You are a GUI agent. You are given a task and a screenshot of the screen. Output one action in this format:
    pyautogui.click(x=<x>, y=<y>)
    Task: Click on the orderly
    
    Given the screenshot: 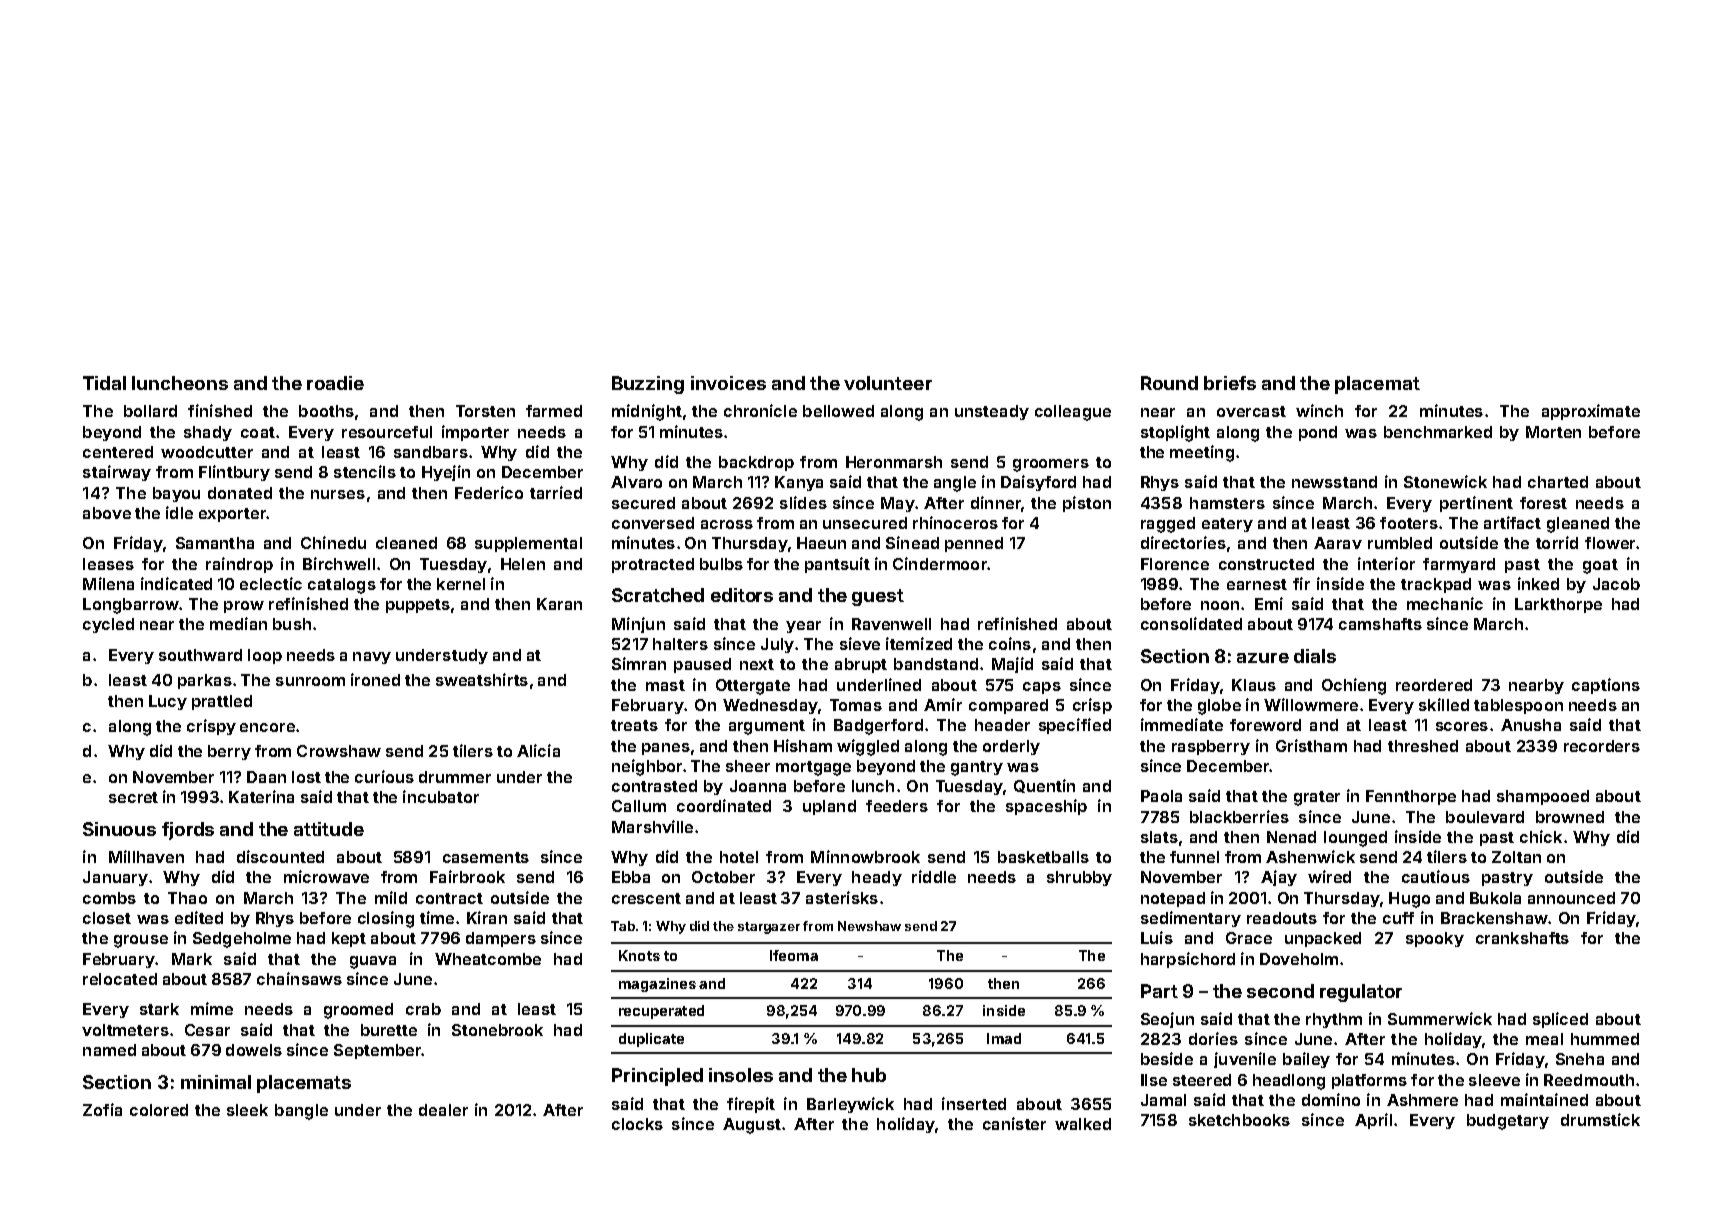 What is the action you would take?
    pyautogui.click(x=1011, y=747)
